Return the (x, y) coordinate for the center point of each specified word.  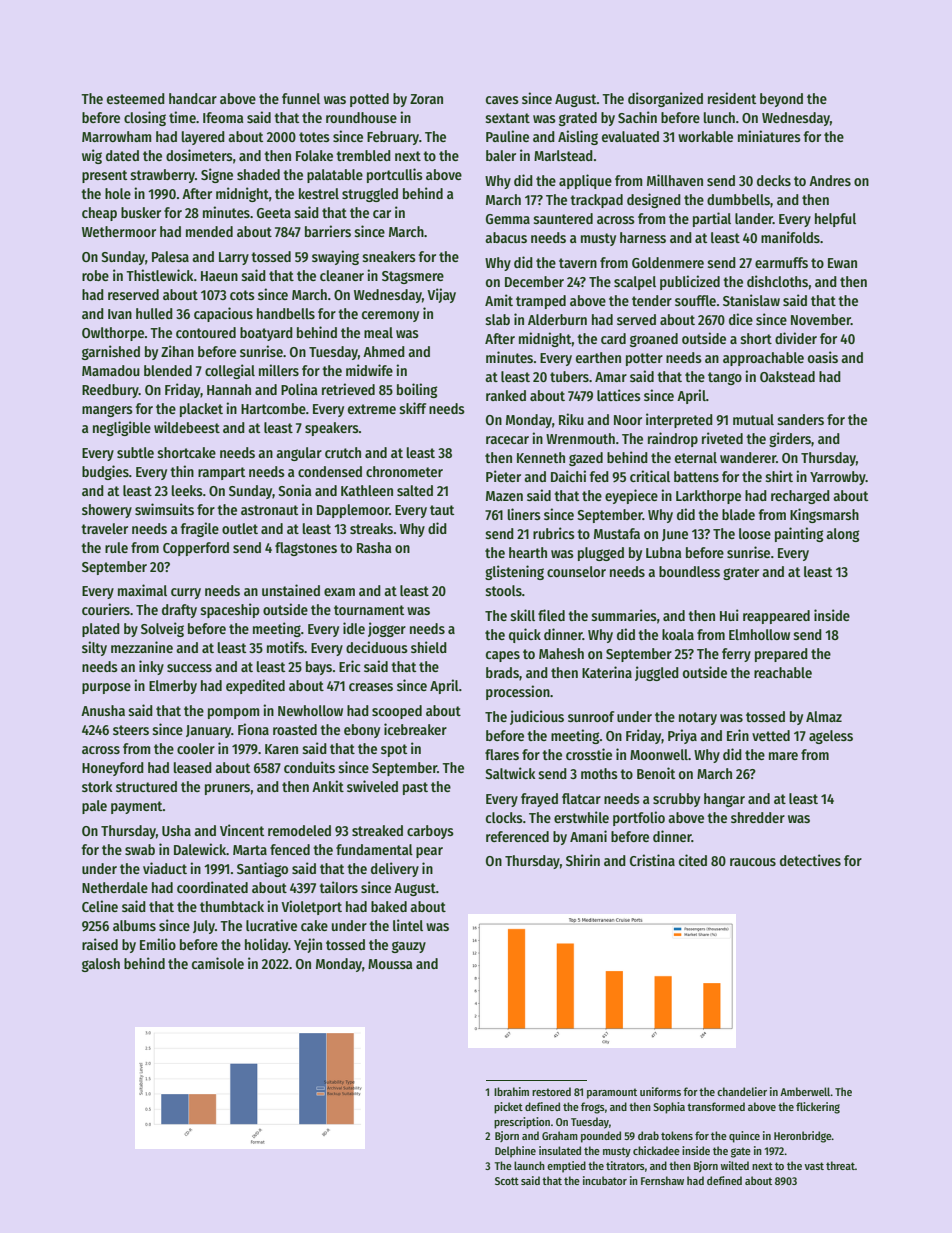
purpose (106, 688)
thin (182, 471)
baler (501, 155)
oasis (823, 357)
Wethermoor (119, 231)
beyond (781, 100)
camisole (218, 963)
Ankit (328, 786)
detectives (810, 860)
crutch (343, 452)
